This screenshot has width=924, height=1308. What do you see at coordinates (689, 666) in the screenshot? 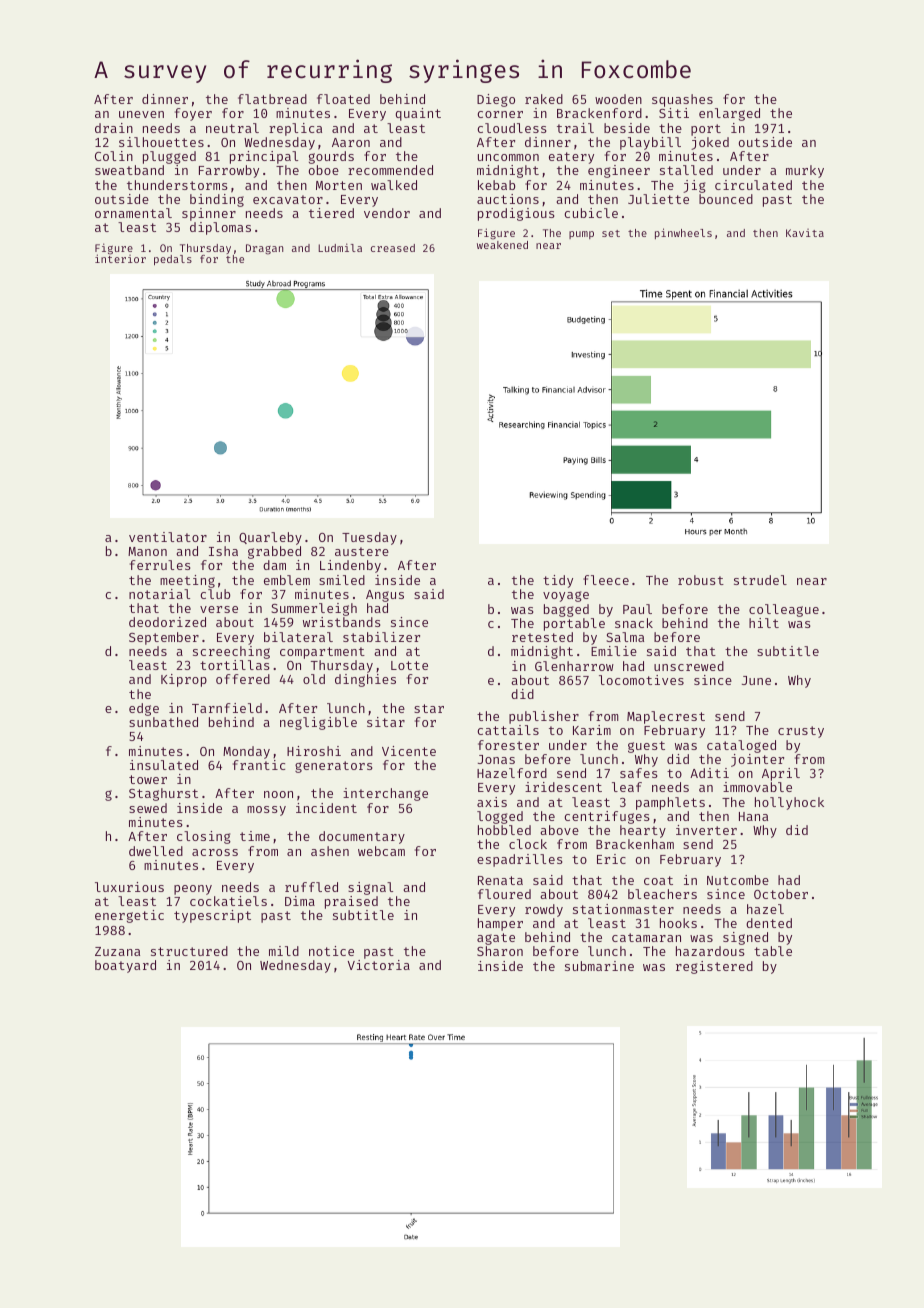
I see `unscrewed` at bounding box center [689, 666].
